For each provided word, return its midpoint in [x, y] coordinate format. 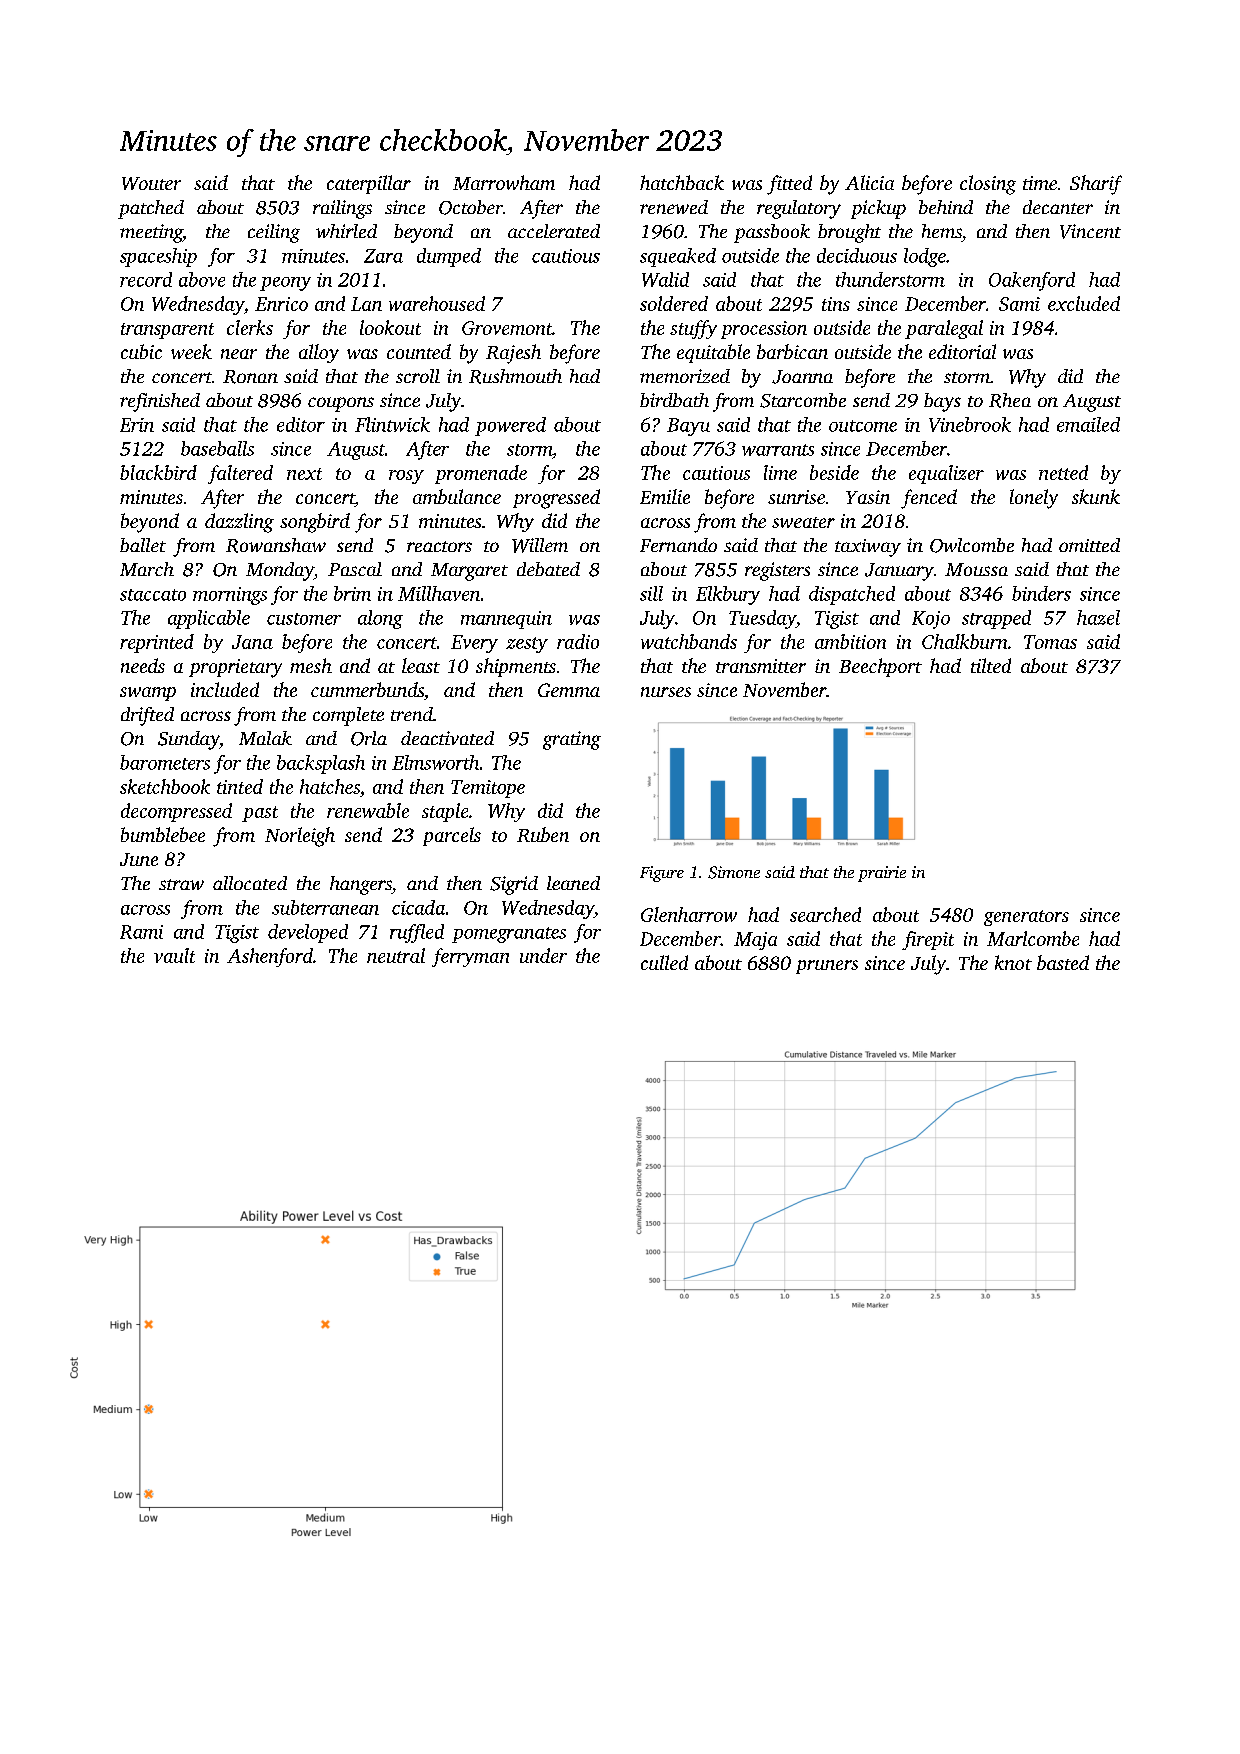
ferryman [470, 957]
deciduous [857, 255]
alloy [319, 353]
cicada [418, 907]
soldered [674, 303]
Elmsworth [435, 762]
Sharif [1096, 185]
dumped [449, 257]
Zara [383, 256]
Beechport [880, 667]
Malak [265, 738]
